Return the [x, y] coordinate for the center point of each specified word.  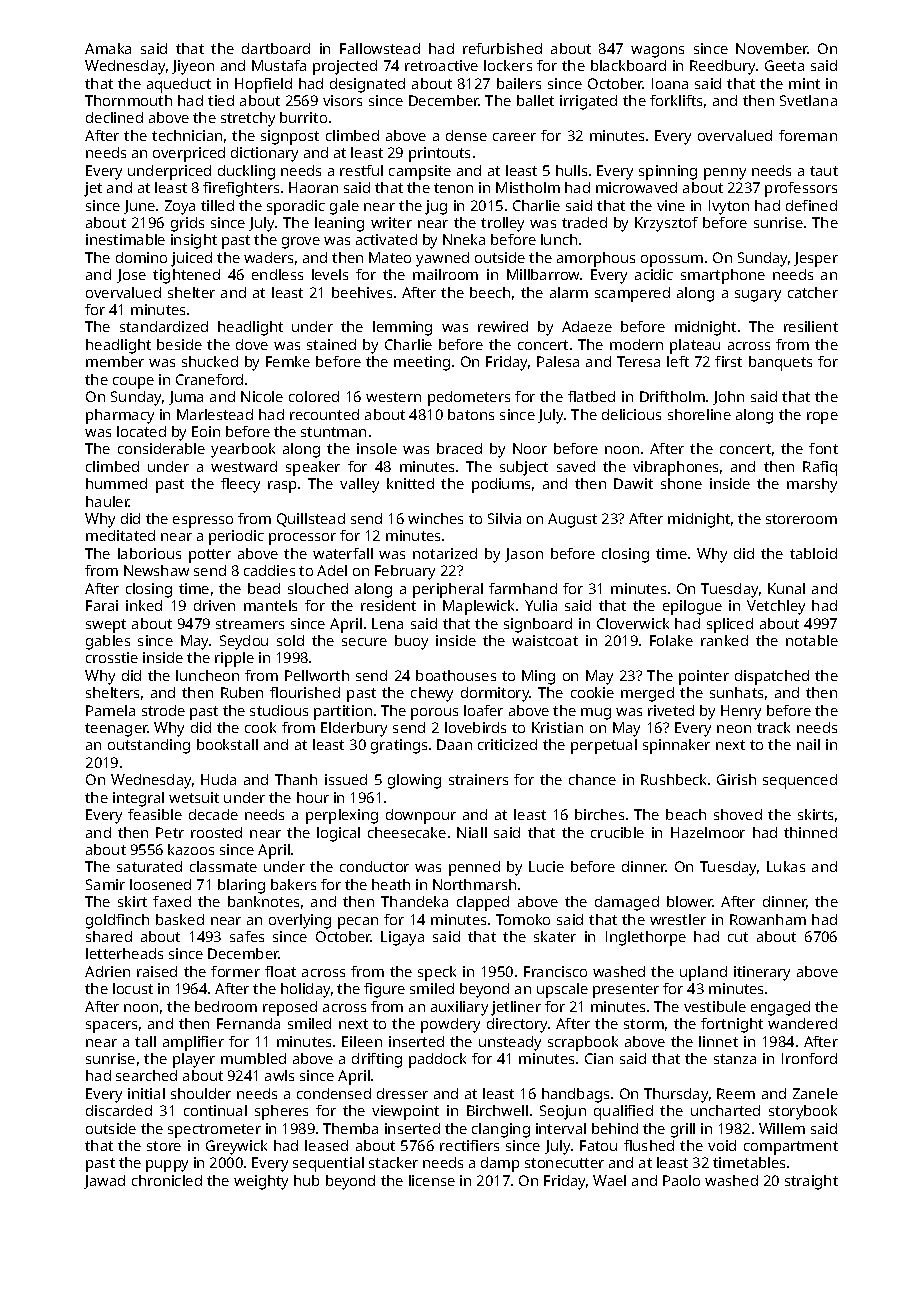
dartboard [276, 48]
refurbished [502, 48]
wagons [657, 52]
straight [811, 1182]
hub [306, 1180]
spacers [111, 1027]
